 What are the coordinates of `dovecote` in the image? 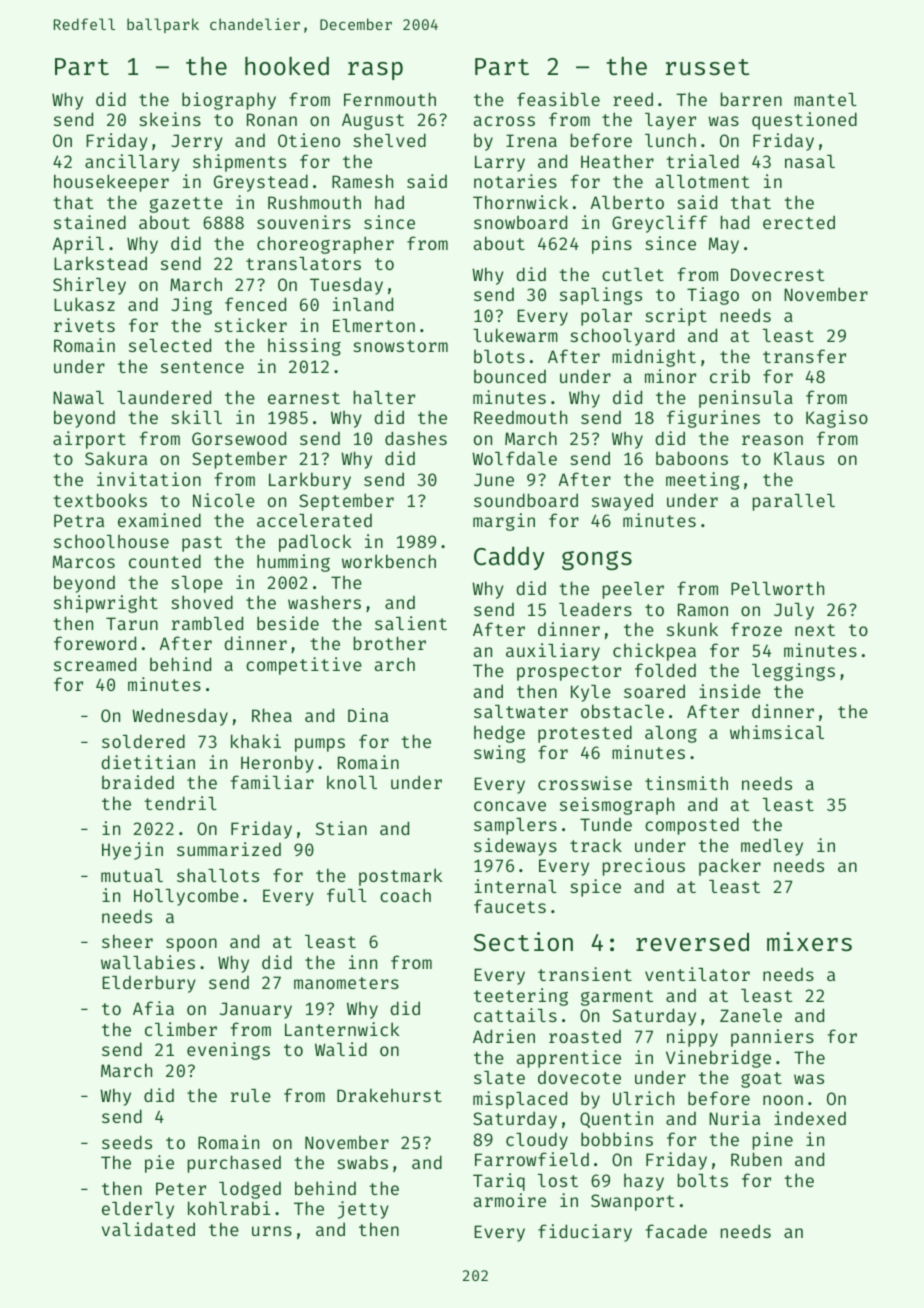 It's located at (579, 1077).
